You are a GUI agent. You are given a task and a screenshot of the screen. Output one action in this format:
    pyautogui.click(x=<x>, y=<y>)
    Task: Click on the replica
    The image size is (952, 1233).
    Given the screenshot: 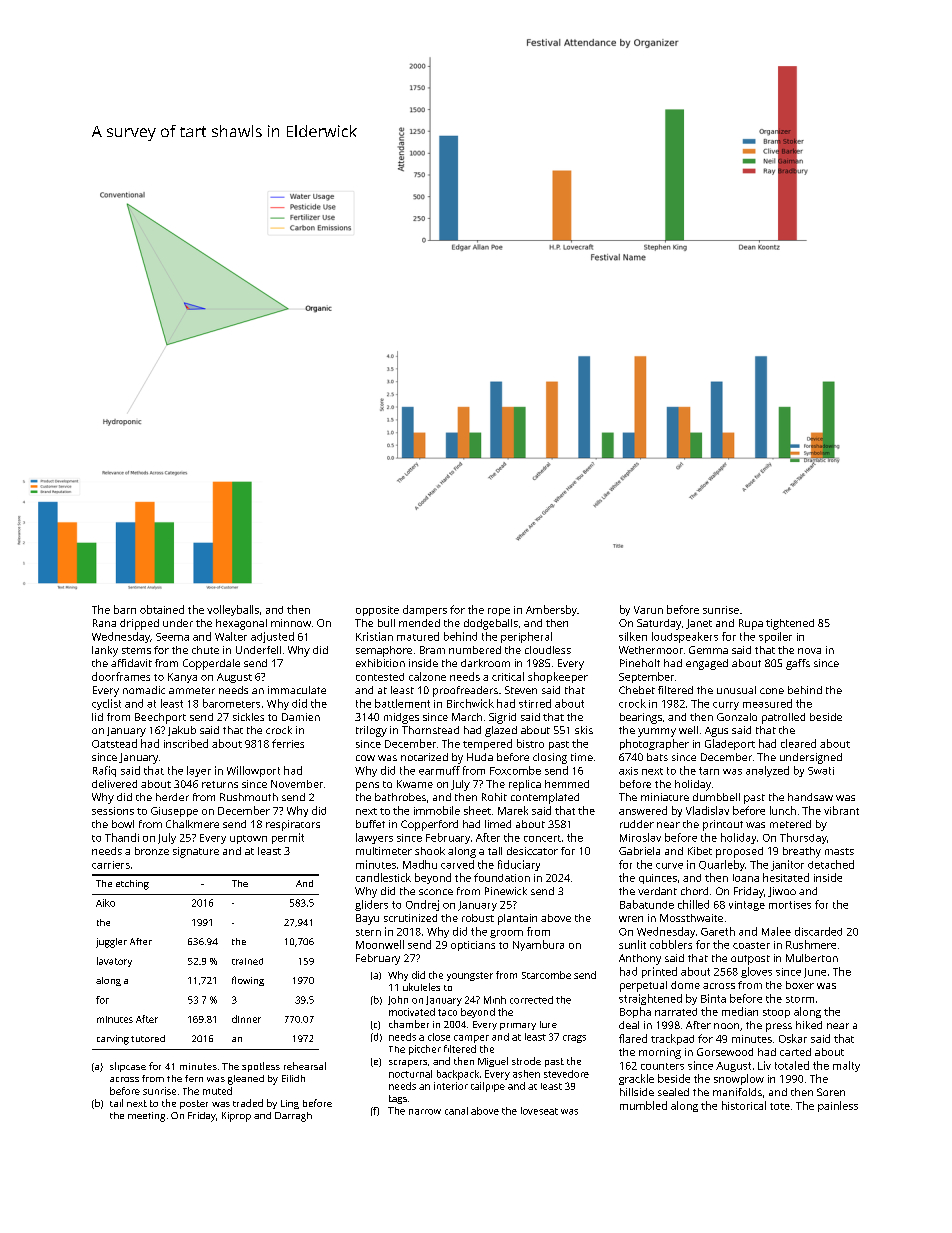 What is the action you would take?
    pyautogui.click(x=525, y=785)
